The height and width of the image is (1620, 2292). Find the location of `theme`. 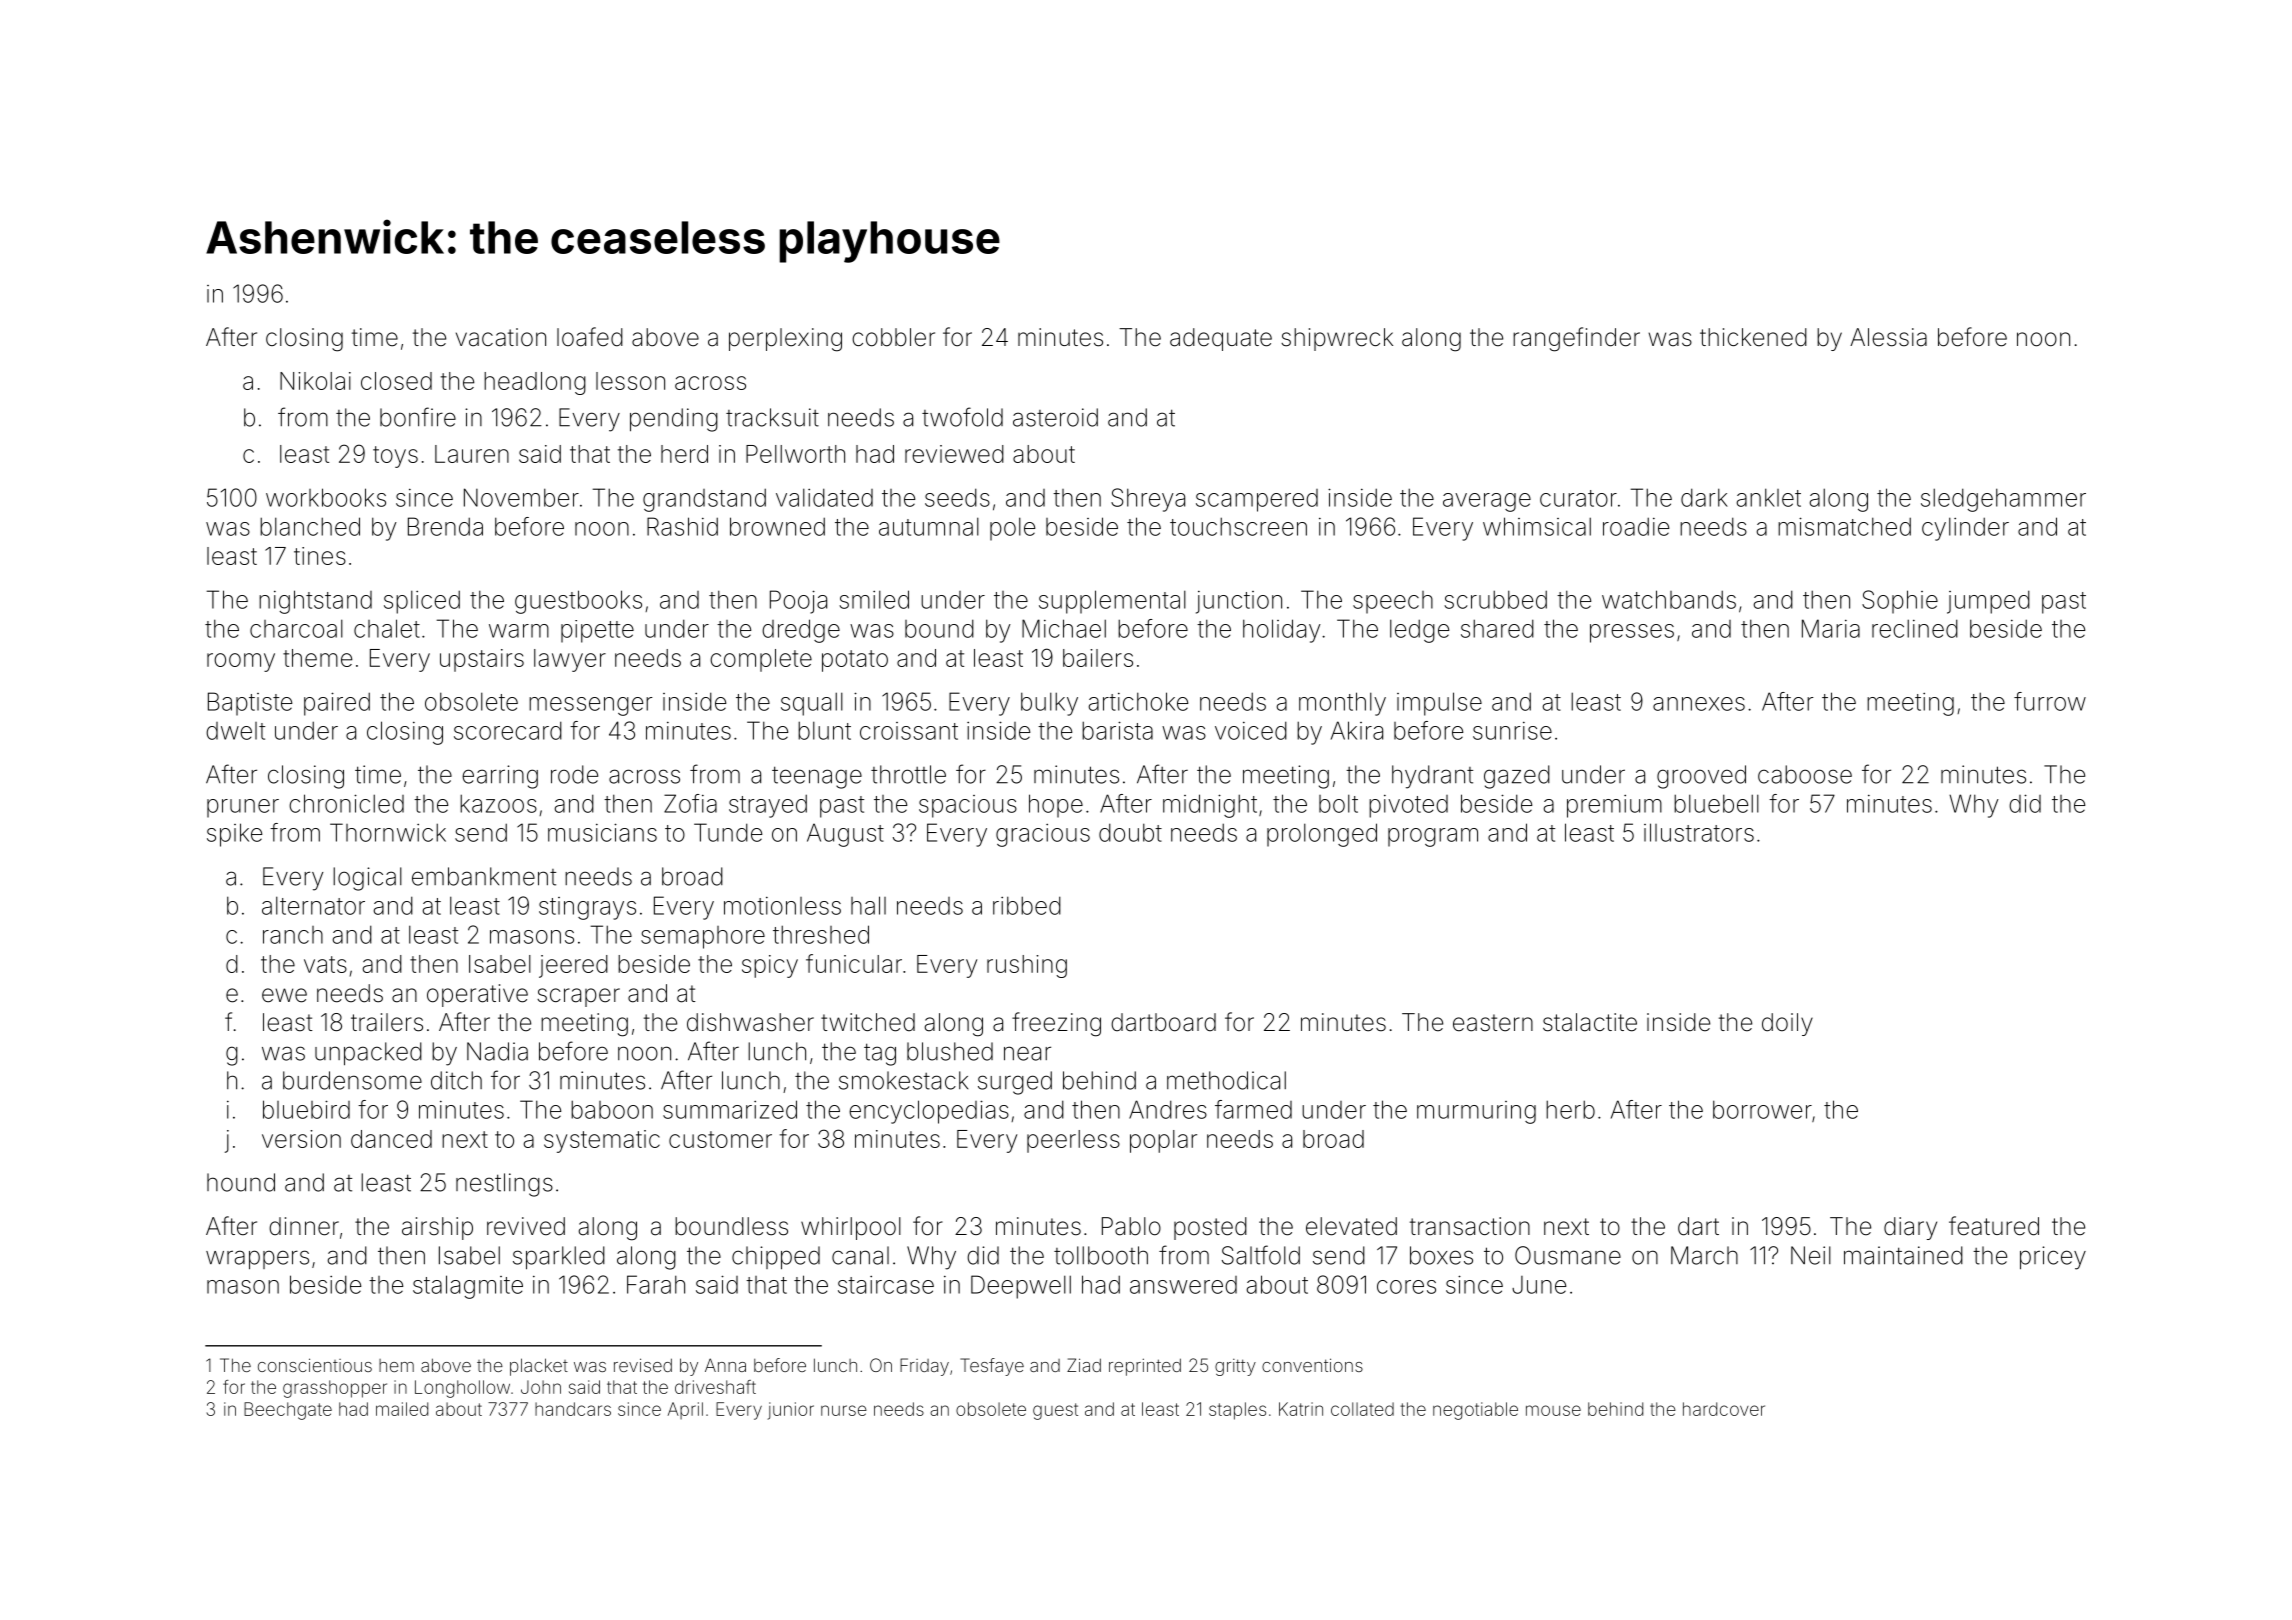

theme is located at coordinates (317, 658).
